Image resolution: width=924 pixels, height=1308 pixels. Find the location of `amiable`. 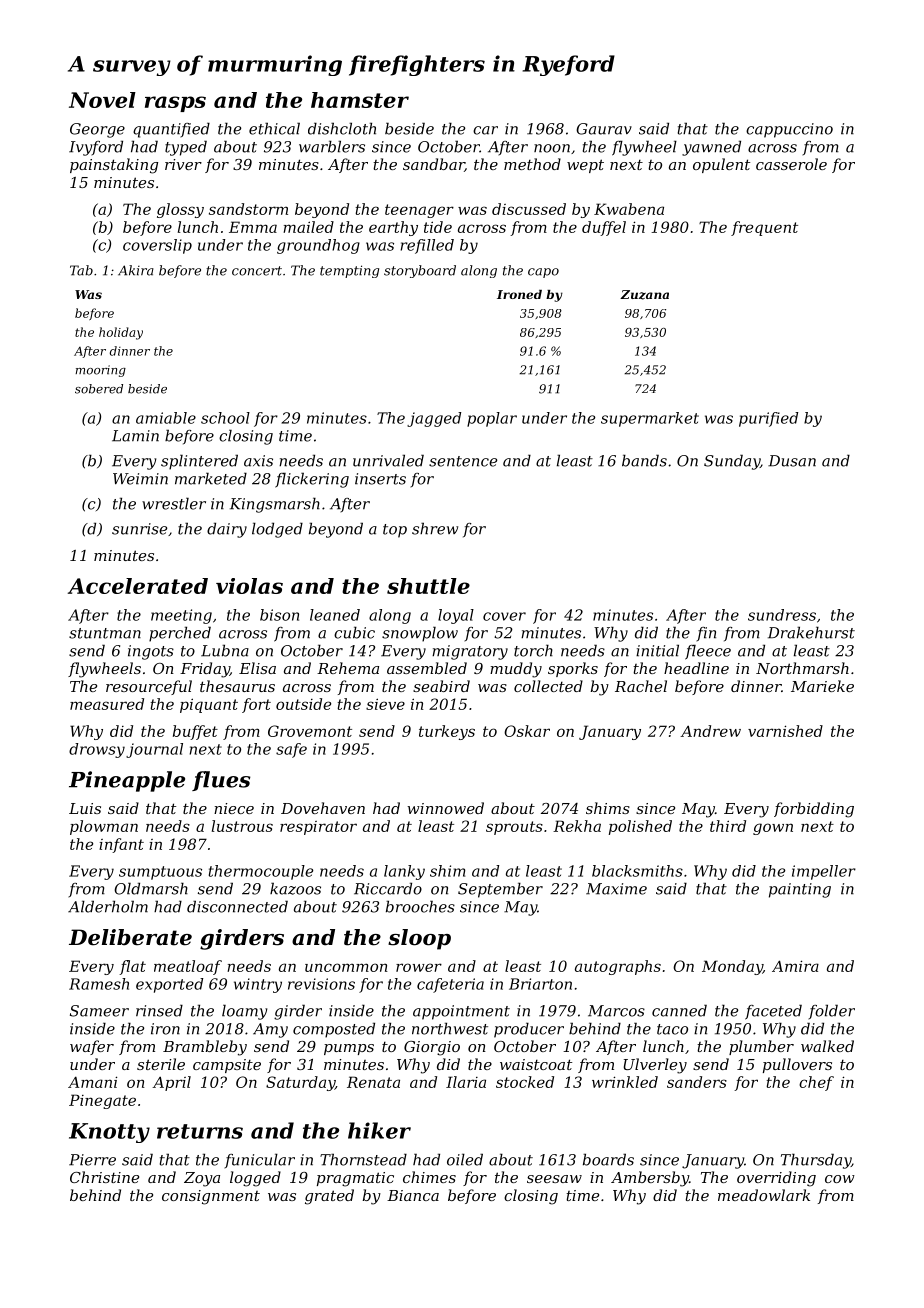

amiable is located at coordinates (166, 418).
